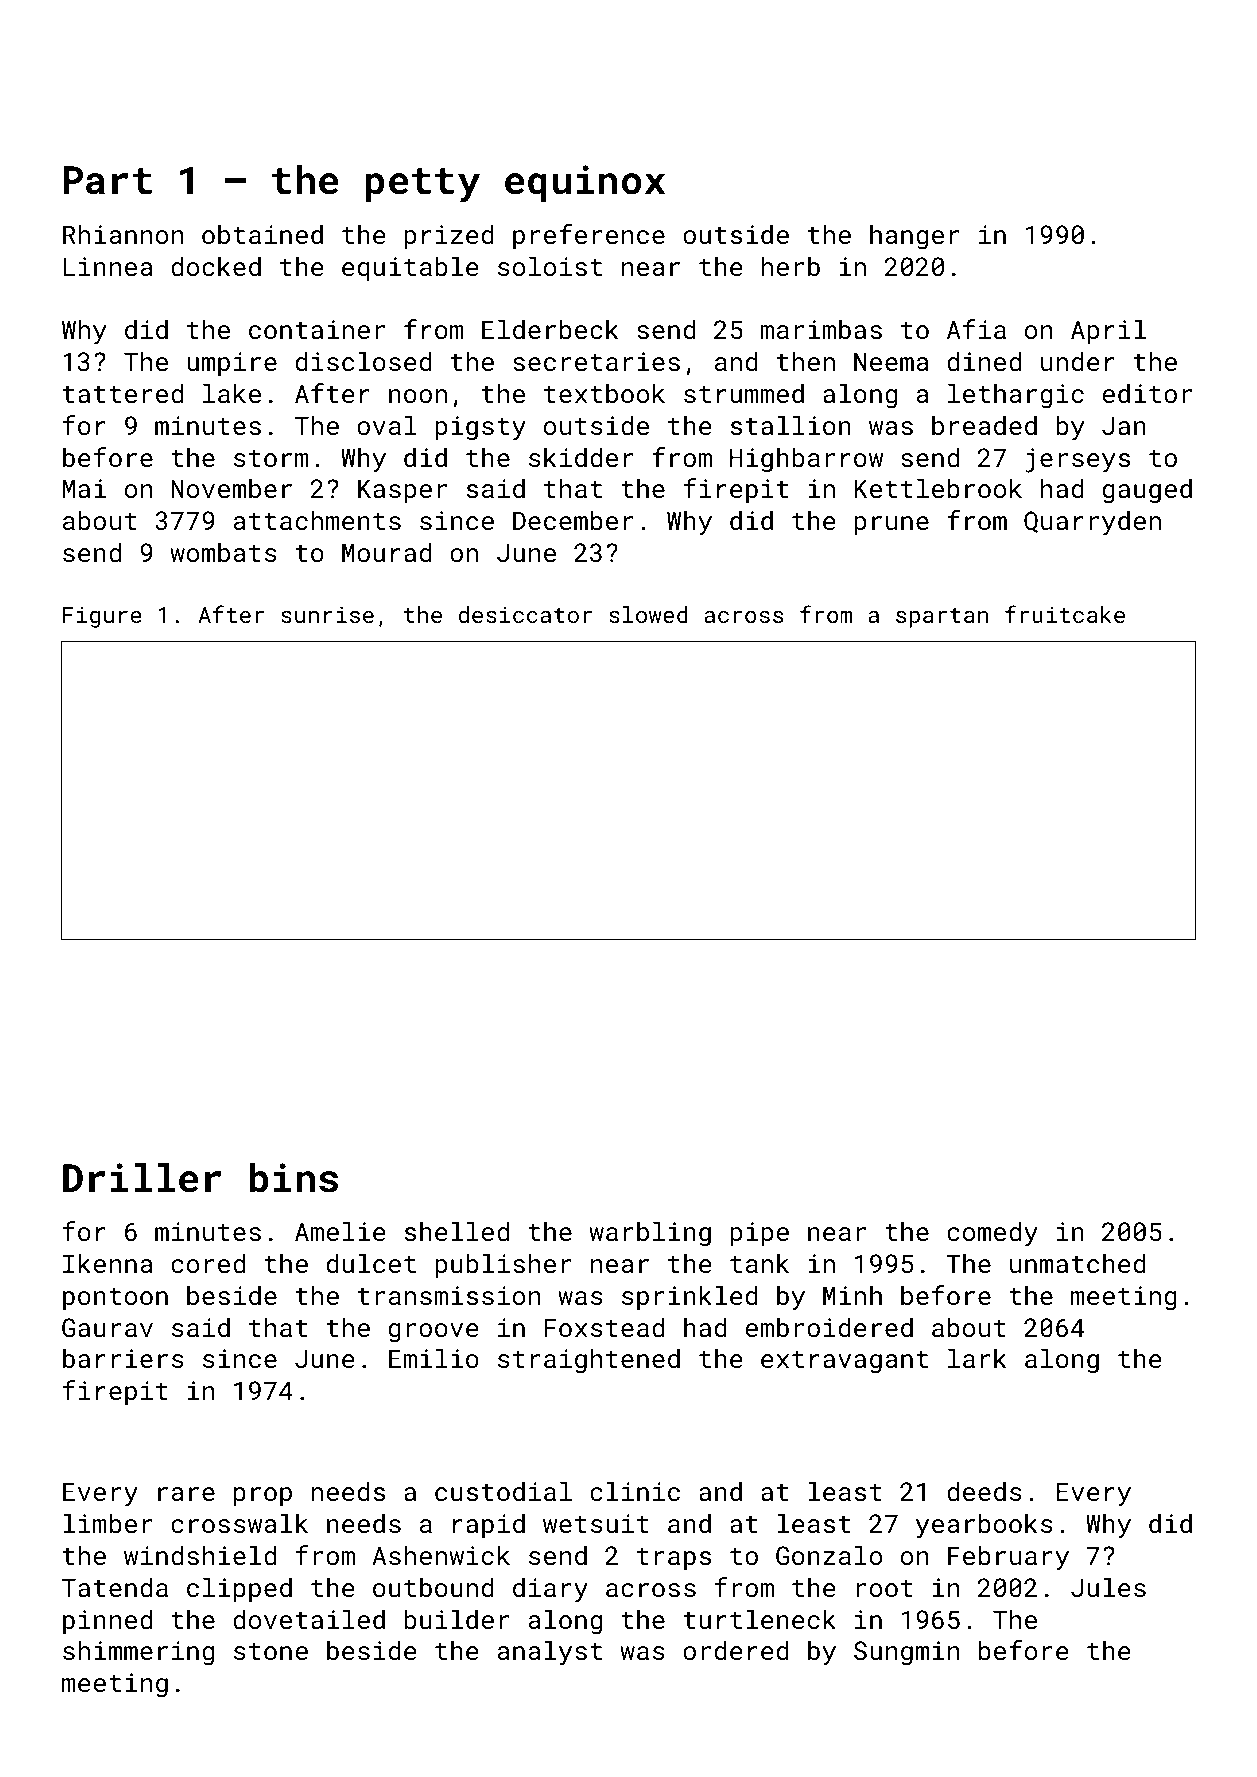 This screenshot has height=1777, width=1257. Describe the element at coordinates (271, 1651) in the screenshot. I see `stone` at that location.
